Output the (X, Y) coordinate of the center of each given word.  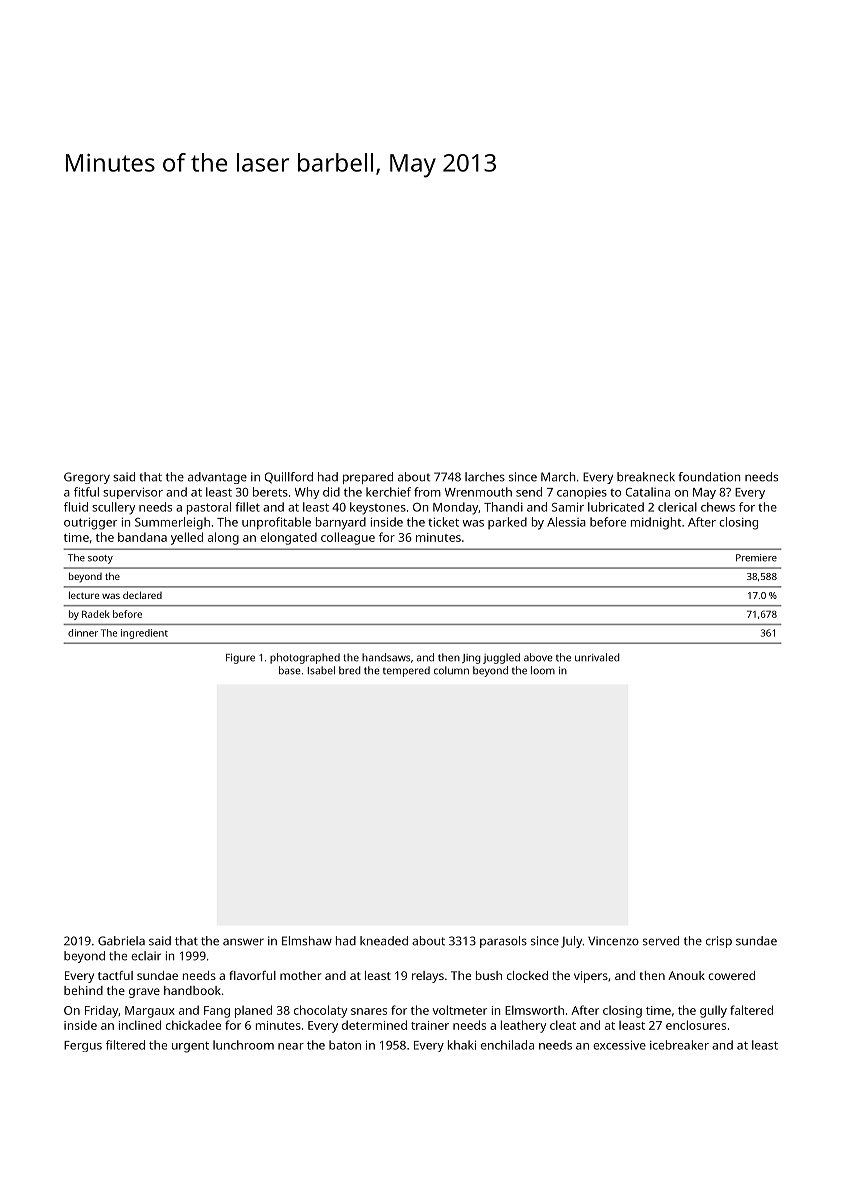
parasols (503, 942)
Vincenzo (613, 941)
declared (142, 595)
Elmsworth (534, 1010)
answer (243, 942)
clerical (677, 507)
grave (144, 993)
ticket (443, 522)
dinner (83, 633)
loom (543, 670)
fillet (247, 507)
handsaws (386, 657)
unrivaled (597, 657)
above (538, 657)
